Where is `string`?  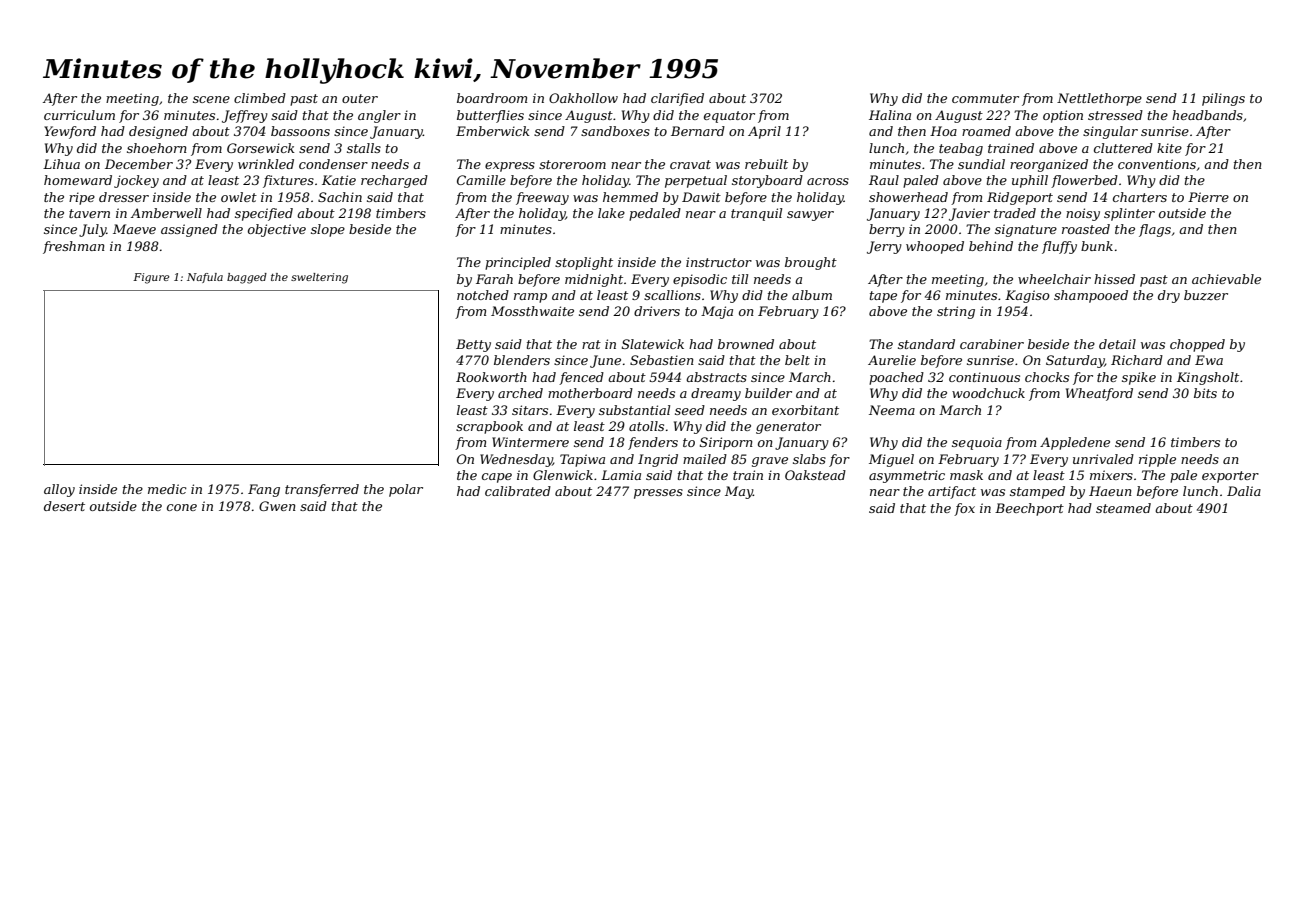 string is located at coordinates (956, 312).
